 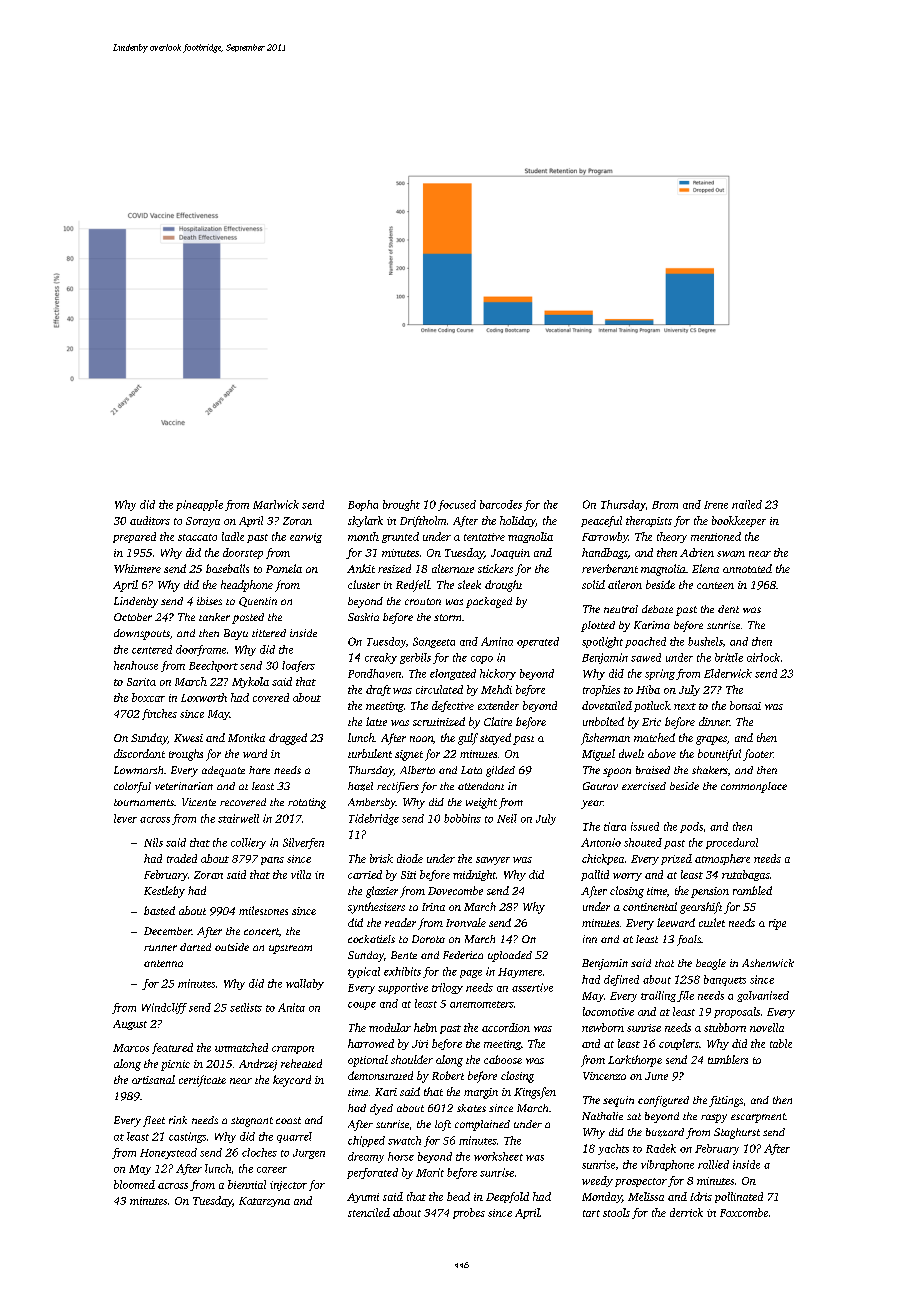 What do you see at coordinates (752, 890) in the image?
I see `rambled` at bounding box center [752, 890].
